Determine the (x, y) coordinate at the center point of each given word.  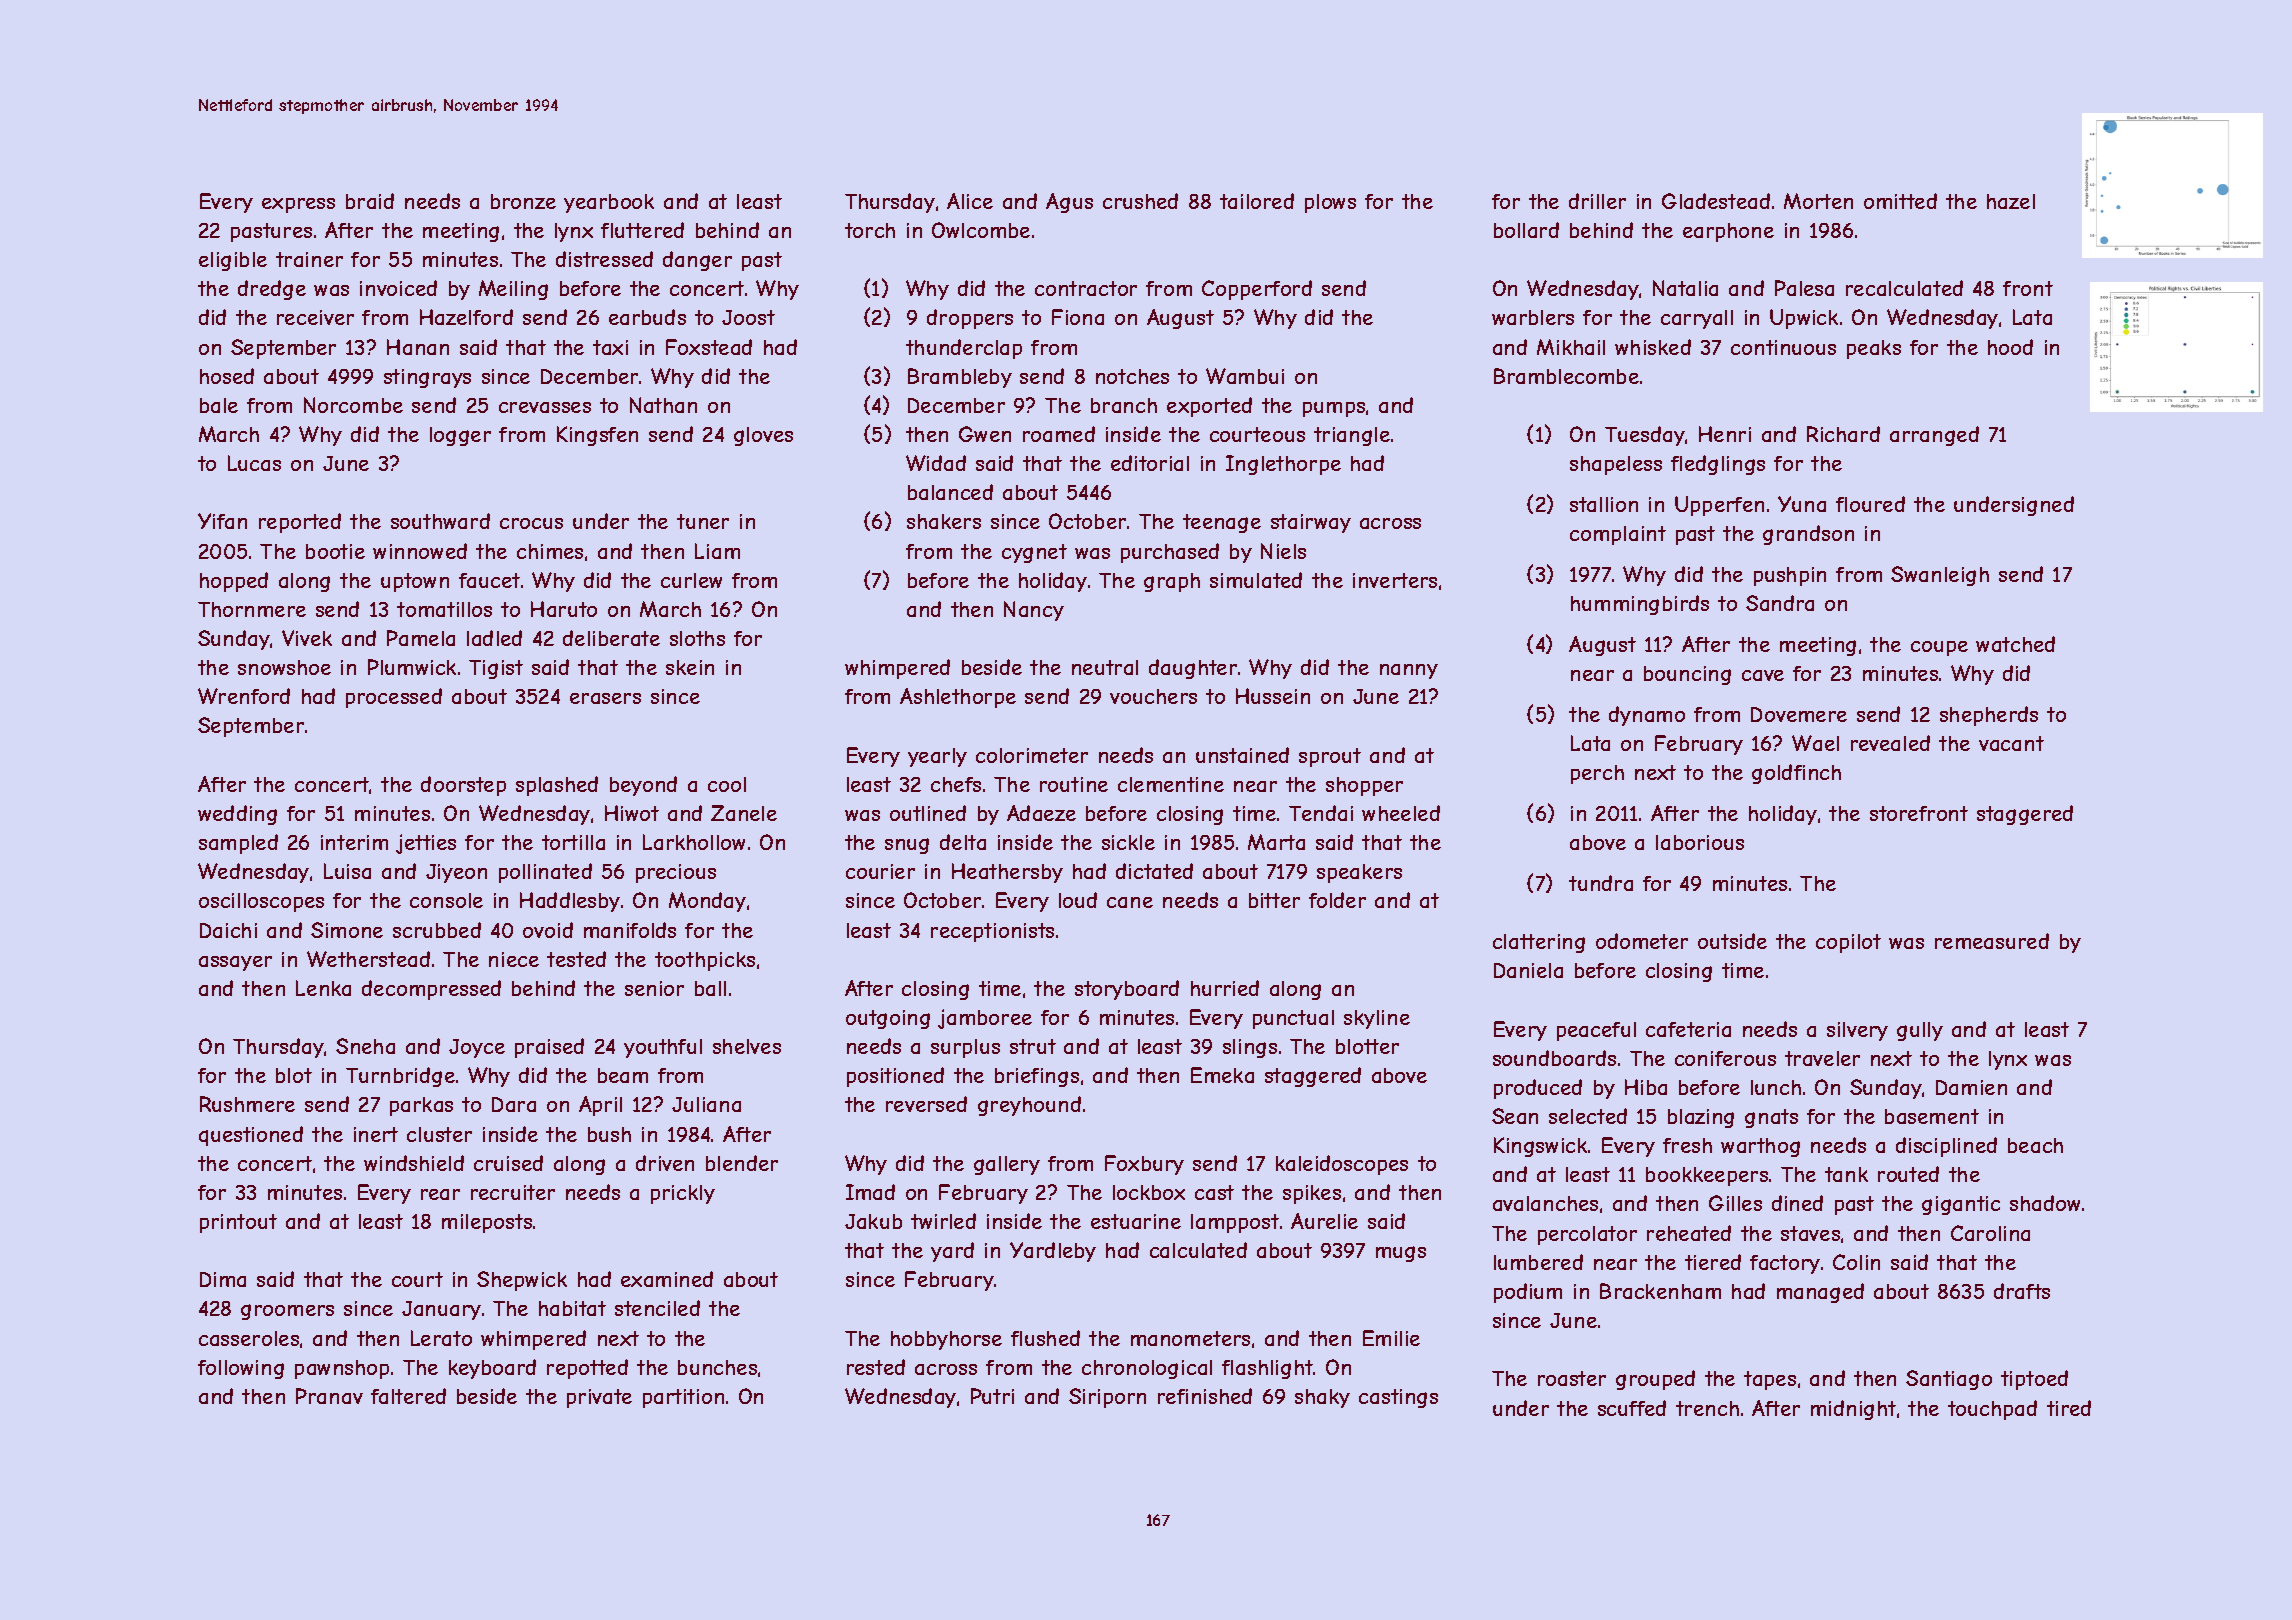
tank (1846, 1174)
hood (2010, 347)
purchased (1170, 553)
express (298, 205)
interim (354, 842)
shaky (1322, 1398)
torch (870, 230)
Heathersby (1007, 873)
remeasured (1992, 941)
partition (683, 1398)
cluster (439, 1134)
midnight (1853, 1410)
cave (1763, 675)
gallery (1007, 1165)
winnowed (420, 551)
